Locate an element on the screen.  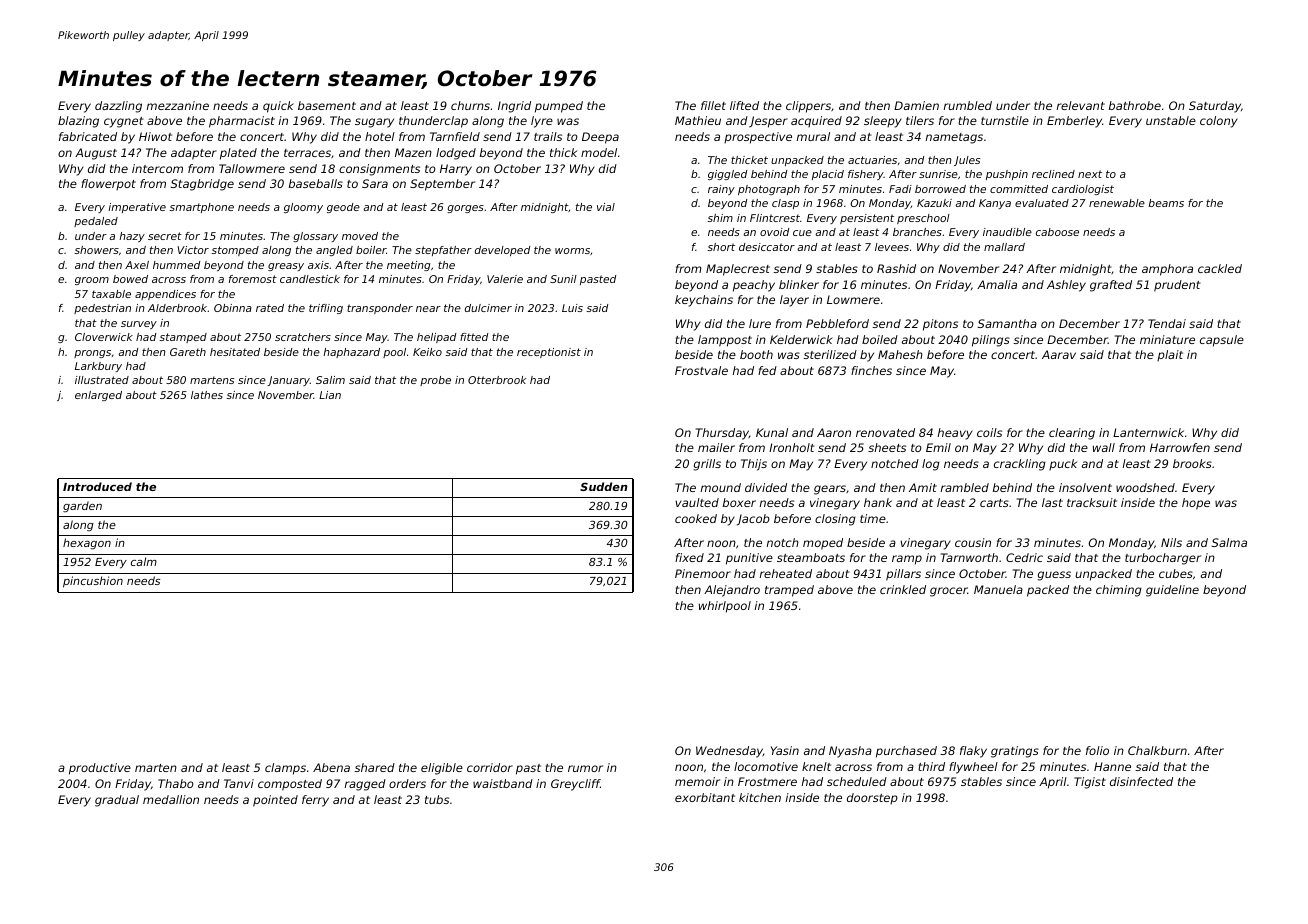
rumor is located at coordinates (585, 768).
